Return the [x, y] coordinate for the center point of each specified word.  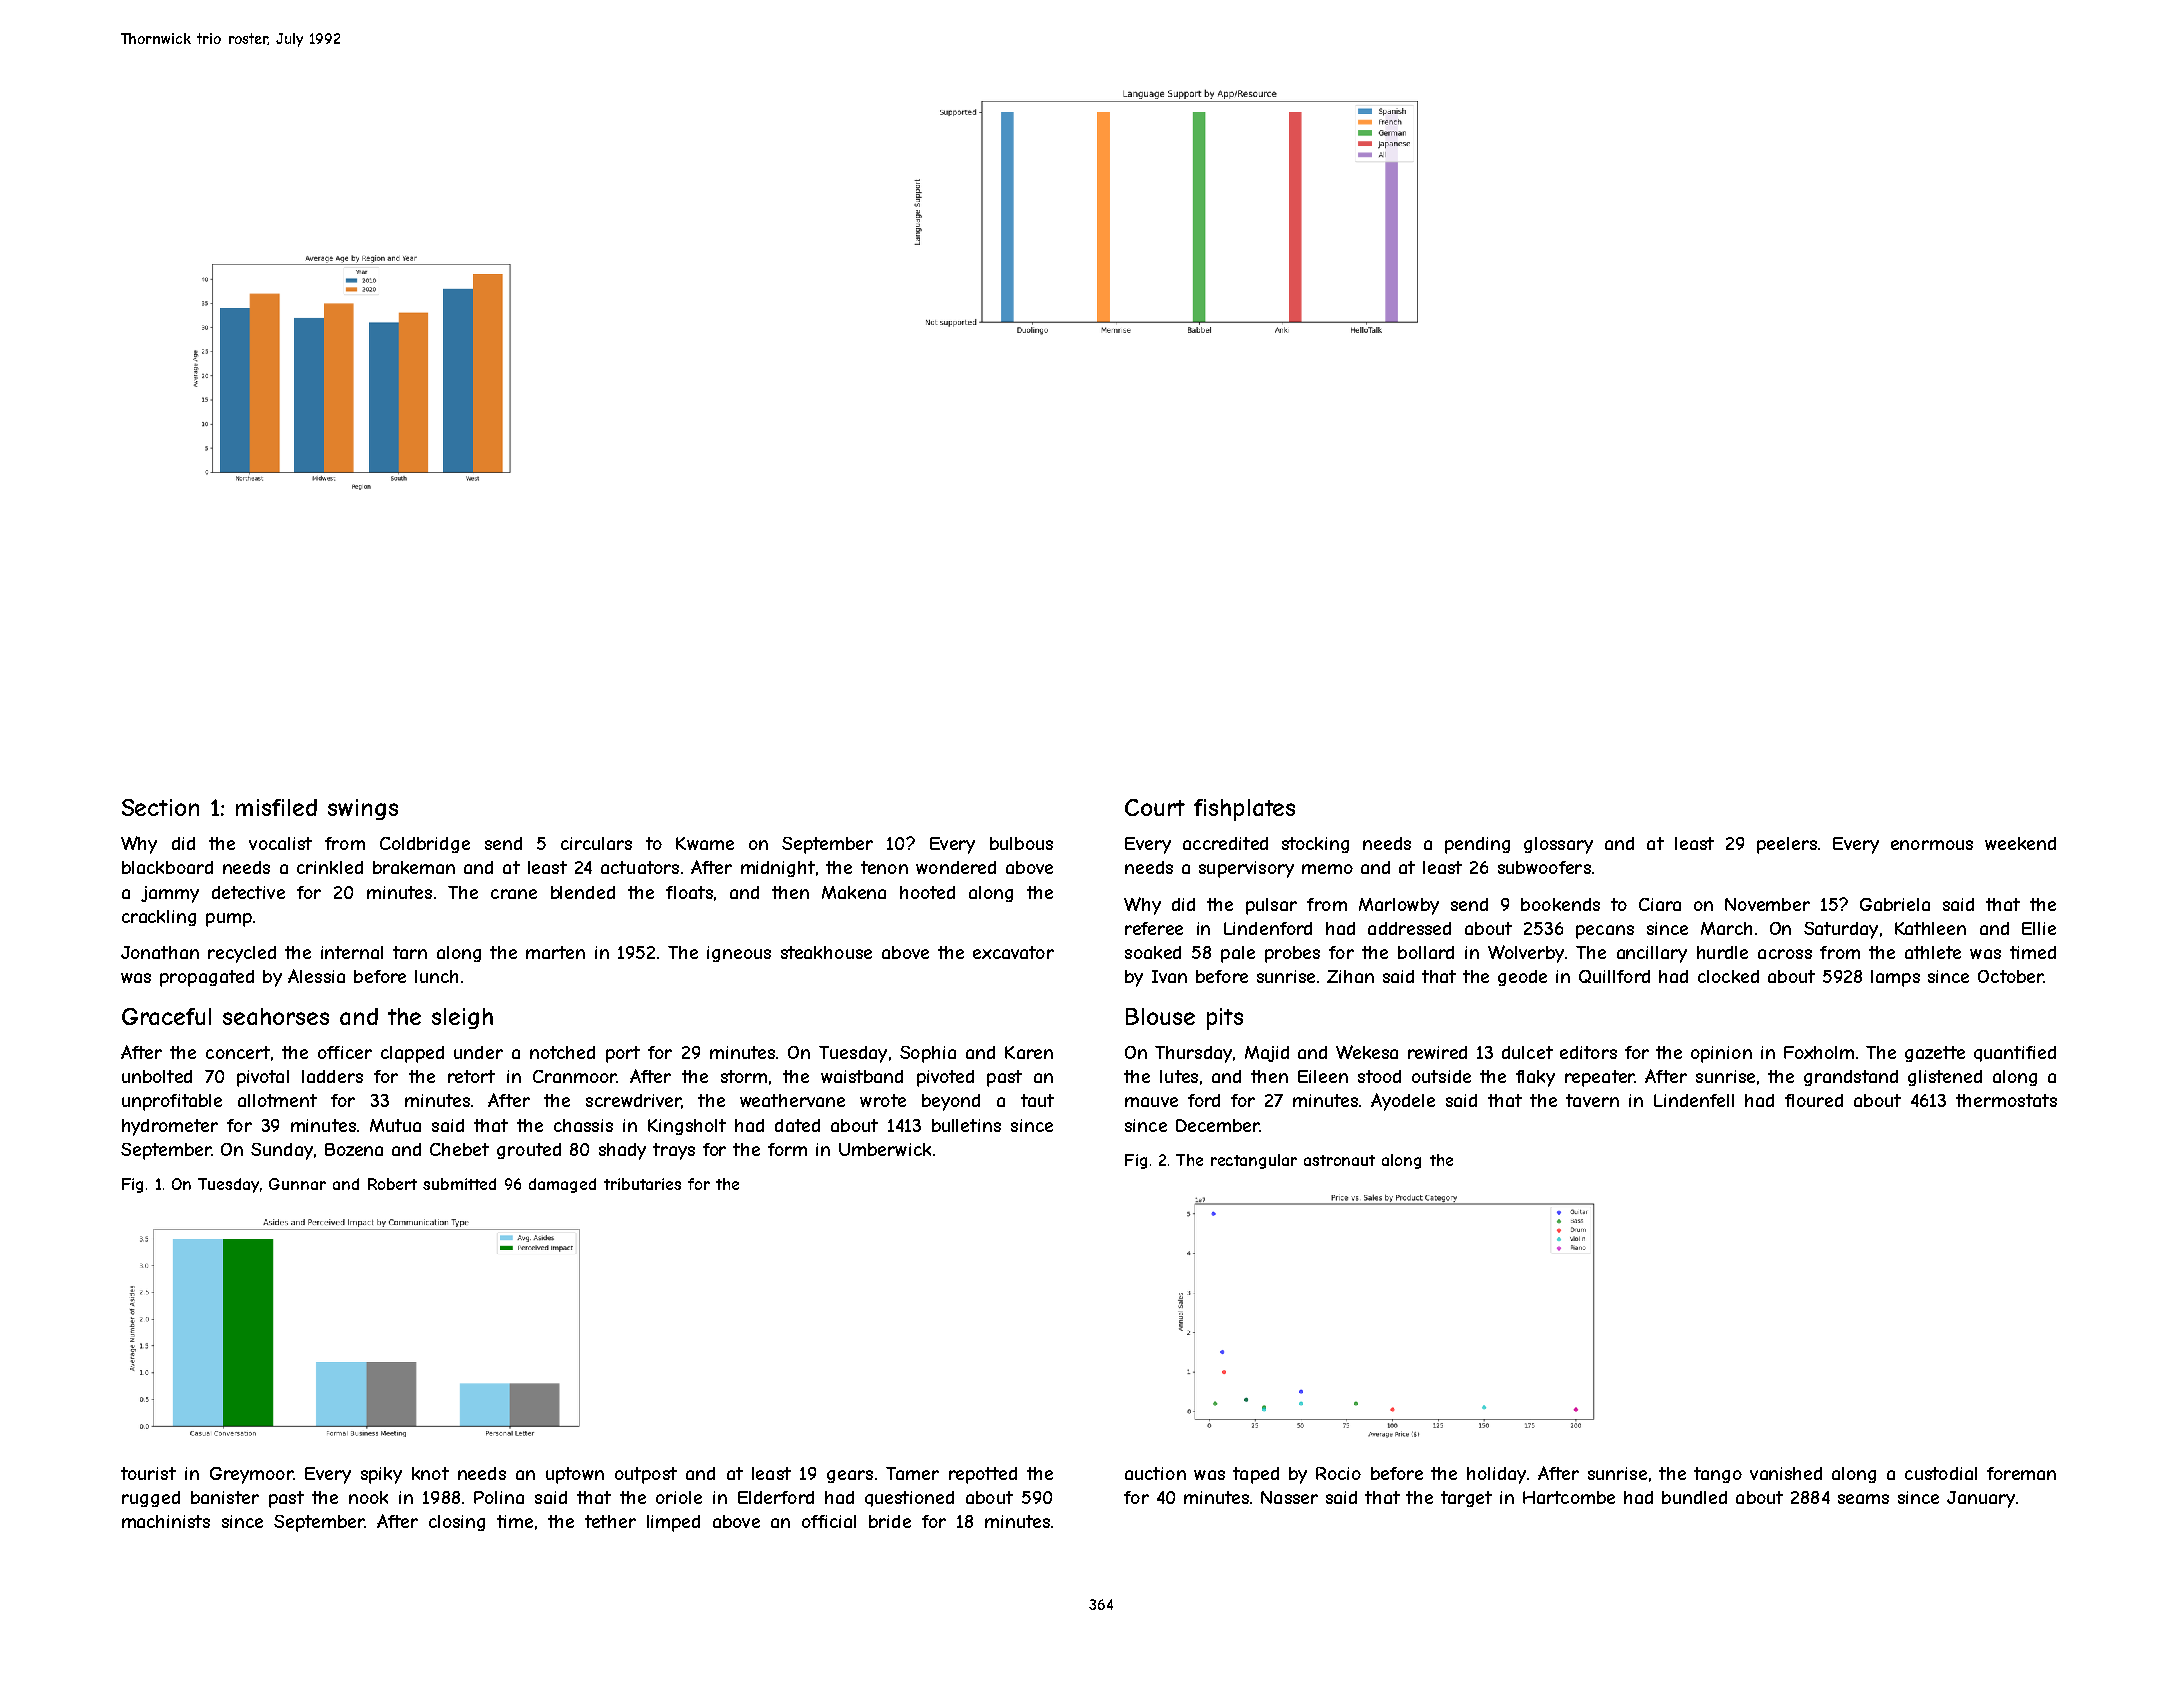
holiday [1496, 1475]
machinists [166, 1521]
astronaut [1339, 1160]
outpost [646, 1475]
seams [1863, 1499]
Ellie [2039, 928]
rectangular [1254, 1161]
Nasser [1289, 1497]
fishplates [1244, 810]
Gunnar [297, 1184]
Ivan [1169, 976]
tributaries [642, 1184]
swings [363, 809]
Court [1155, 807]
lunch [436, 976]
